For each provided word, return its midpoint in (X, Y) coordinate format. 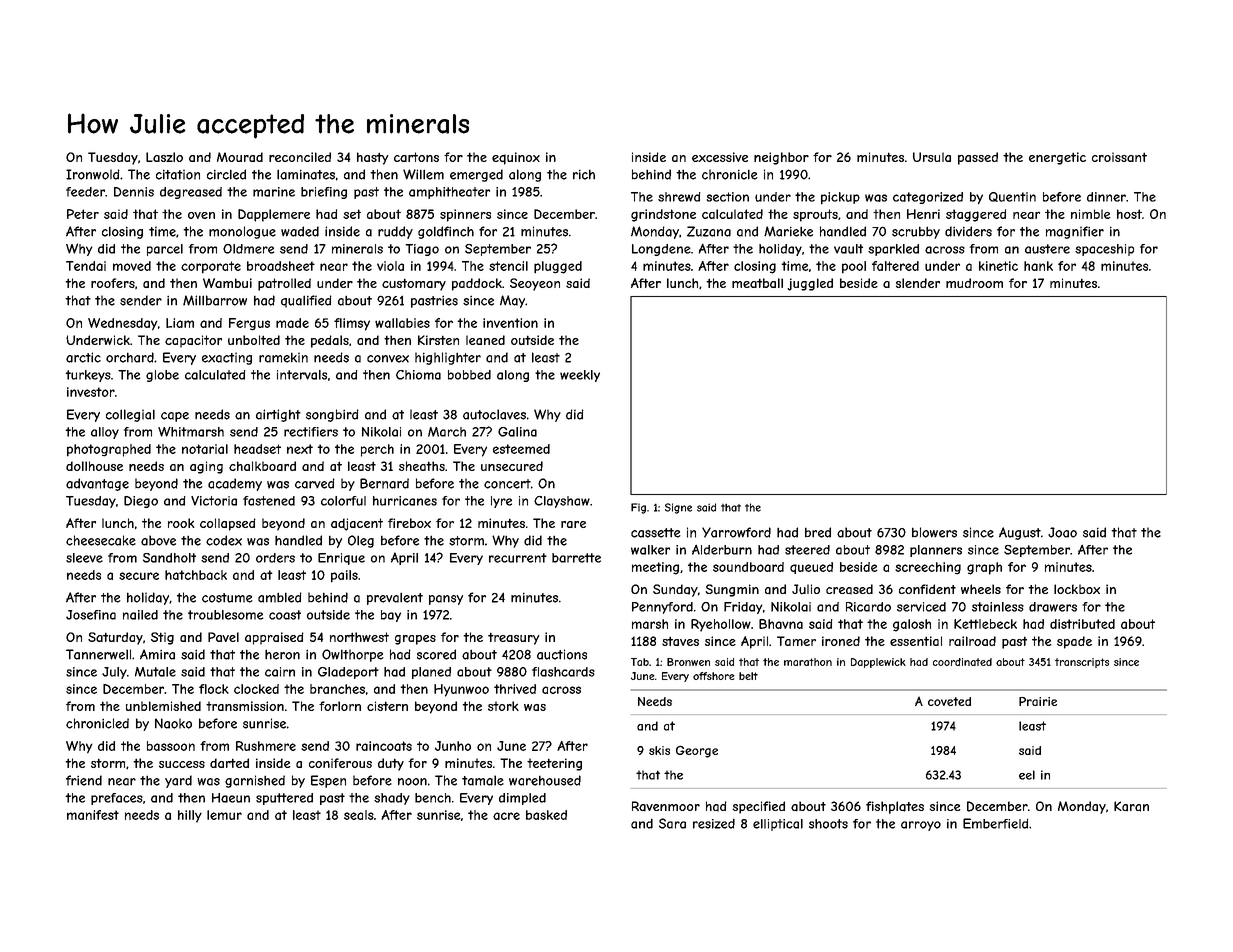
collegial (130, 415)
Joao (1062, 532)
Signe (678, 508)
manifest (93, 815)
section (727, 197)
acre (506, 816)
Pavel (223, 637)
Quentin (1012, 197)
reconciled (300, 157)
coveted (949, 701)
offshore (714, 676)
